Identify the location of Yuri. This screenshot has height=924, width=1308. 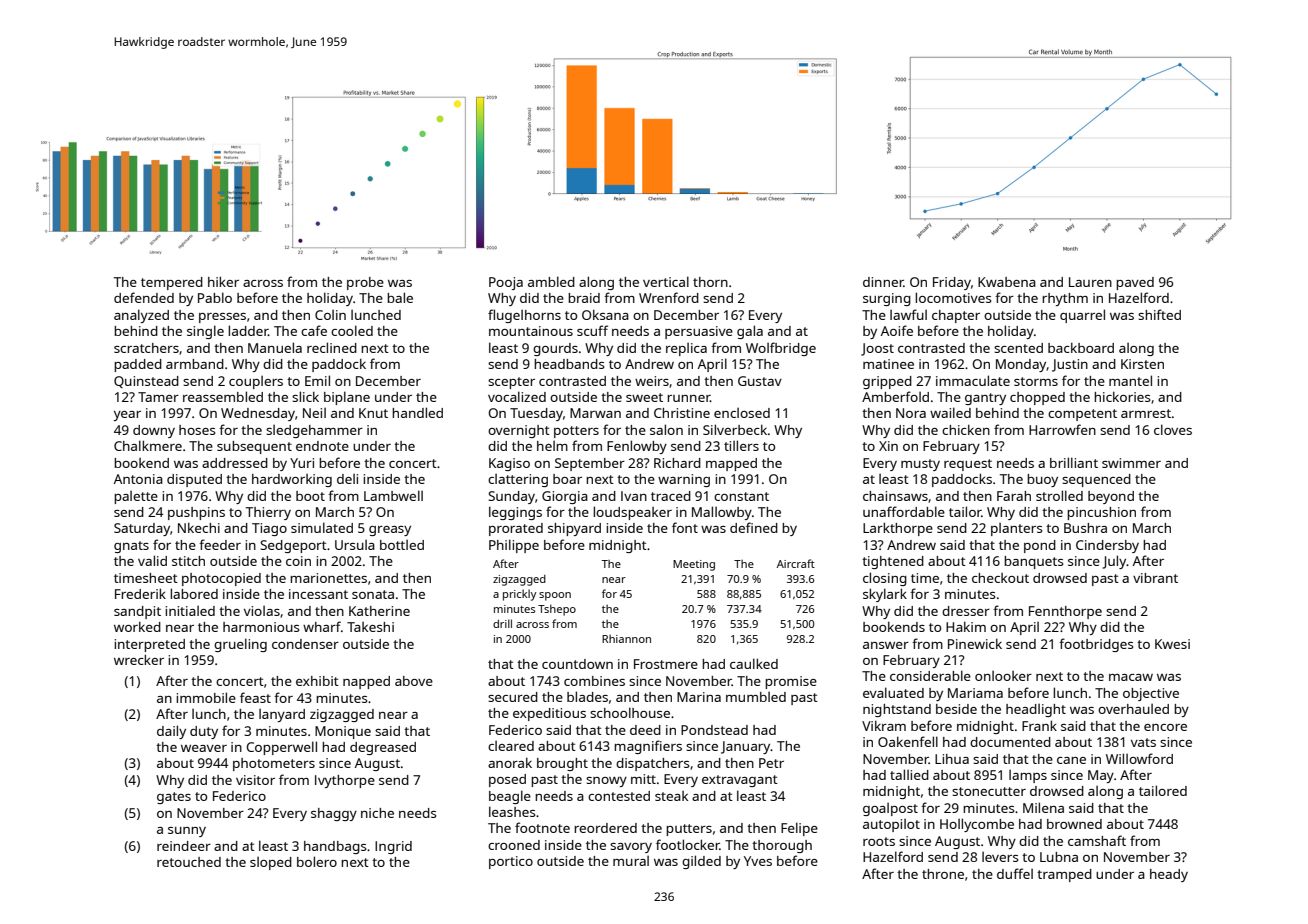
(302, 463).
